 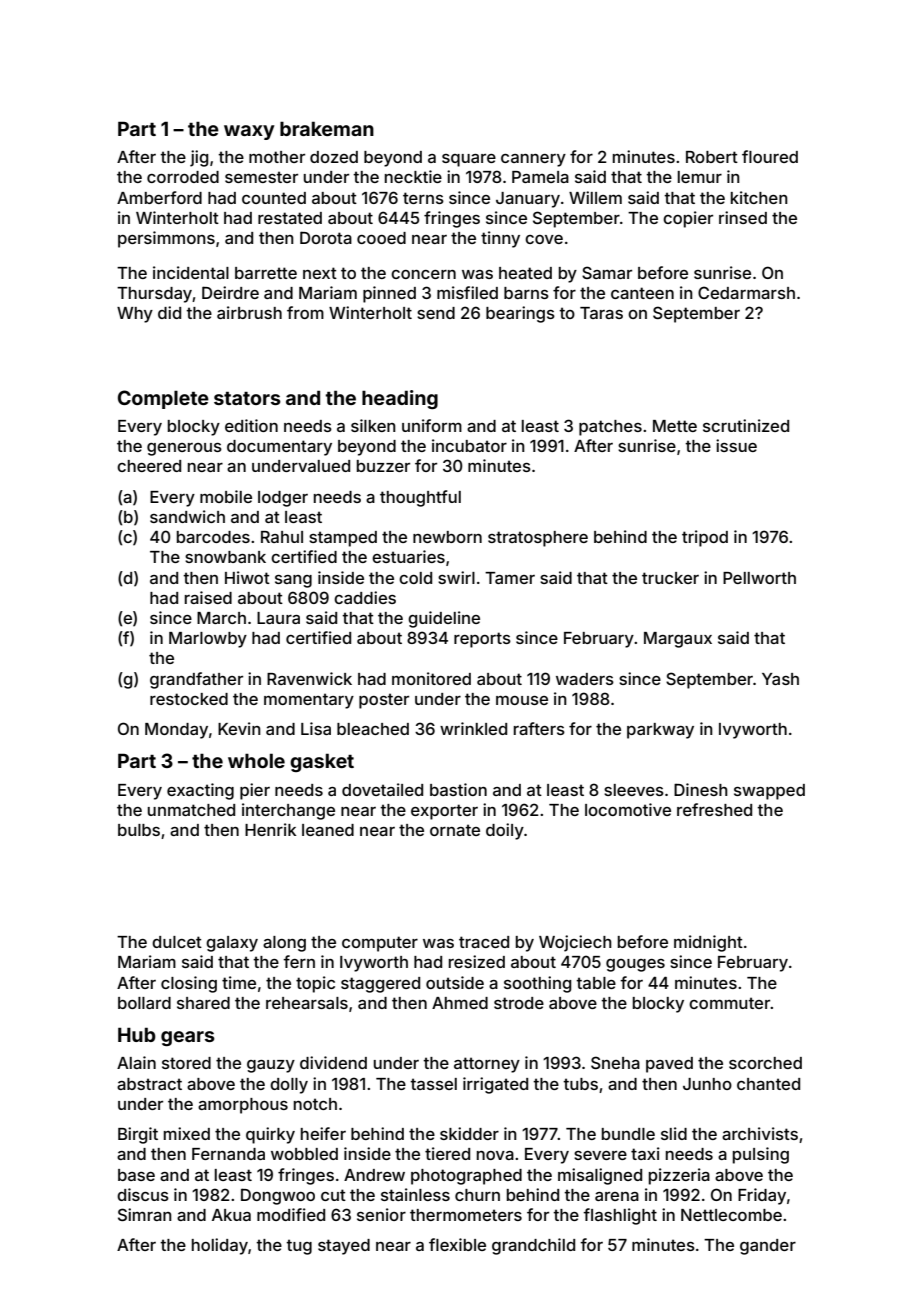 What do you see at coordinates (601, 313) in the screenshot?
I see `Taras` at bounding box center [601, 313].
